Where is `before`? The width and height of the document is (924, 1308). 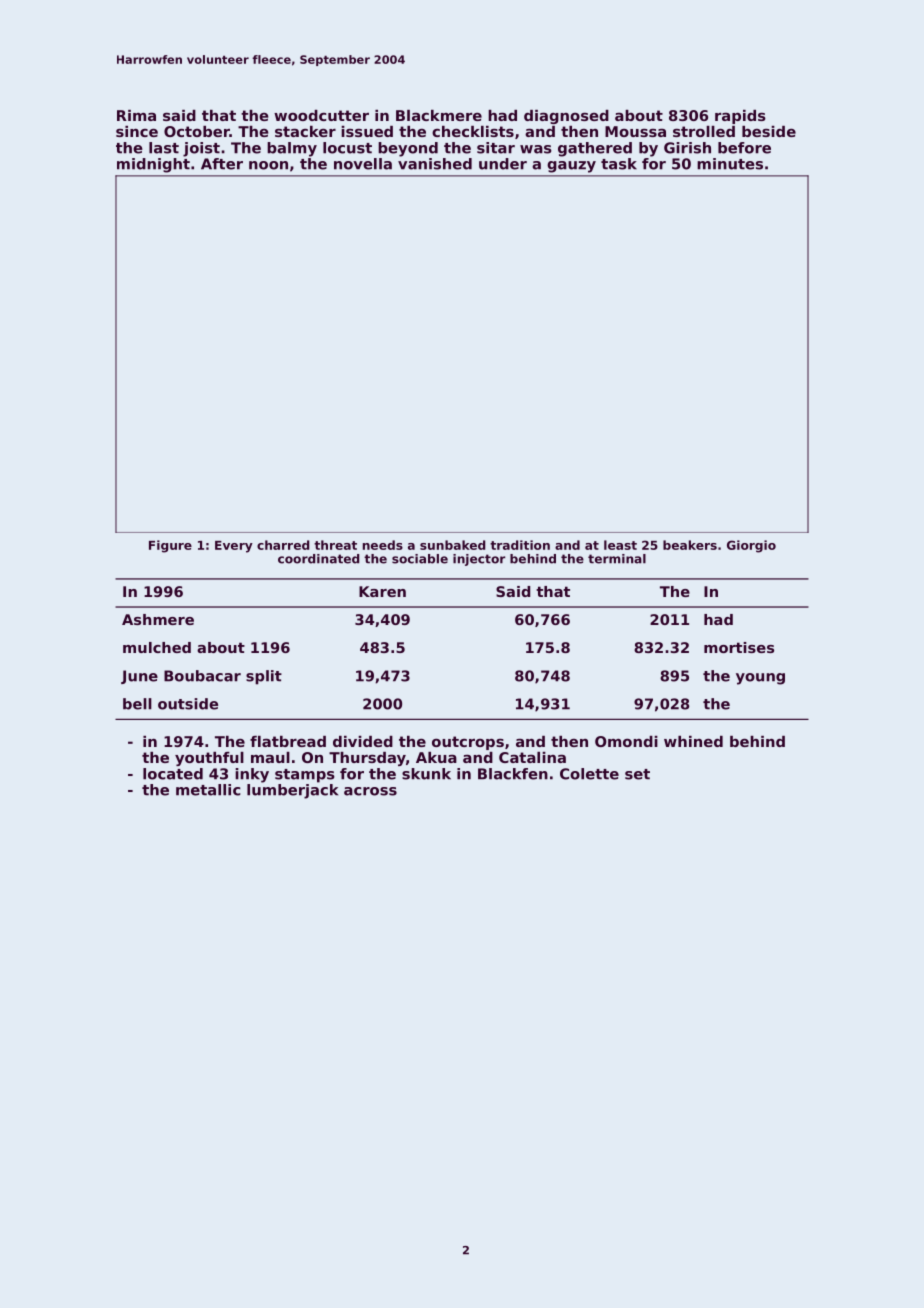 before is located at coordinates (744, 148).
